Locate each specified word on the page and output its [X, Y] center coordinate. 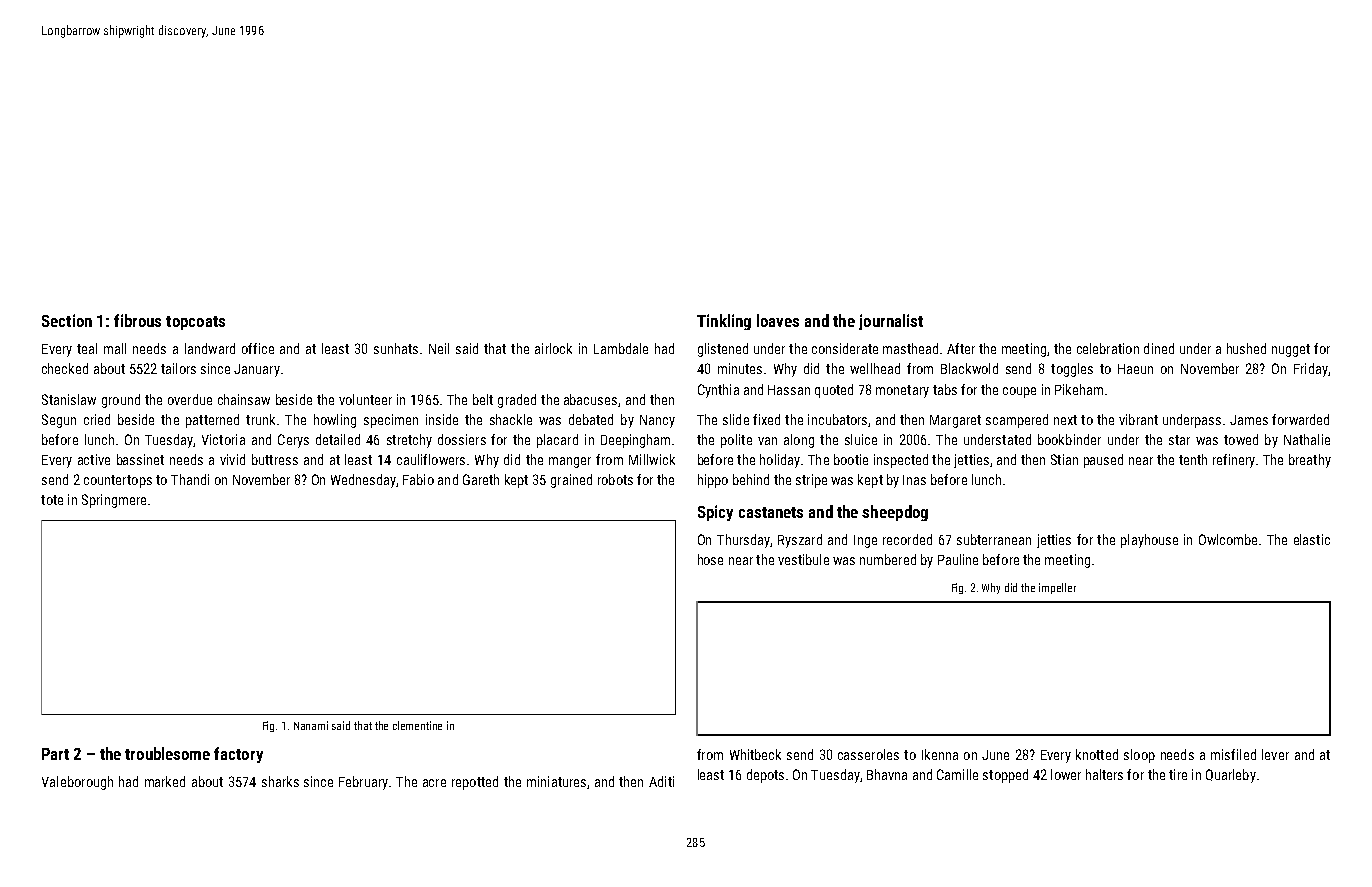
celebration [1108, 348]
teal [87, 348]
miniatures [556, 781]
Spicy [715, 513]
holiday [780, 461]
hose [710, 559]
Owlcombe [1228, 539]
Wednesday [363, 481]
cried [97, 419]
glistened [723, 350]
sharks [280, 781]
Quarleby [1231, 776]
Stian [1064, 459]
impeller [1057, 588]
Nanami [311, 725]
